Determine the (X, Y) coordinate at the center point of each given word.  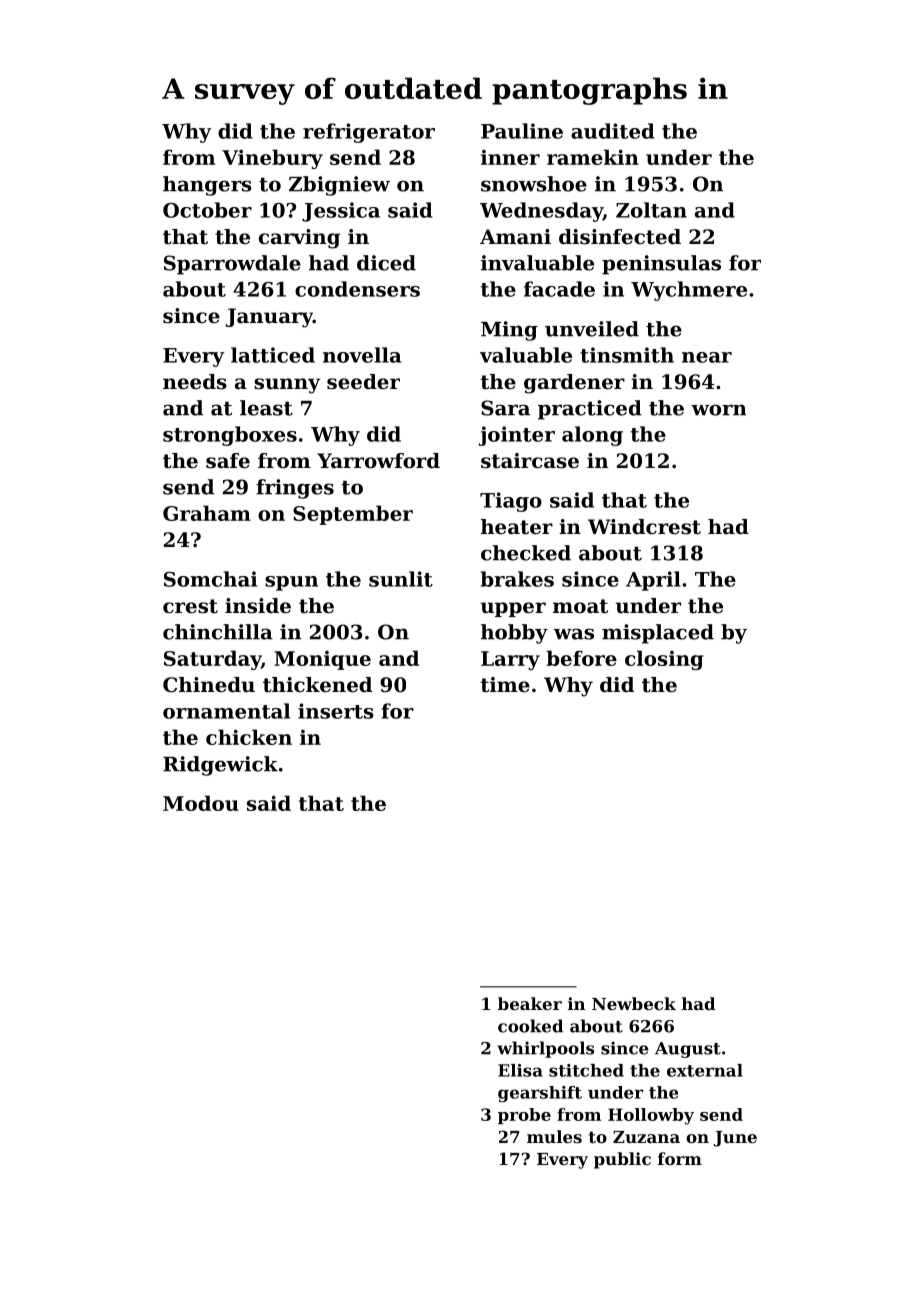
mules (554, 1136)
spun (291, 583)
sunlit (401, 579)
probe (524, 1116)
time (505, 685)
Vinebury (272, 159)
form (680, 1158)
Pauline (522, 131)
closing (664, 660)
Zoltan (651, 210)
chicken (249, 737)
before (581, 658)
